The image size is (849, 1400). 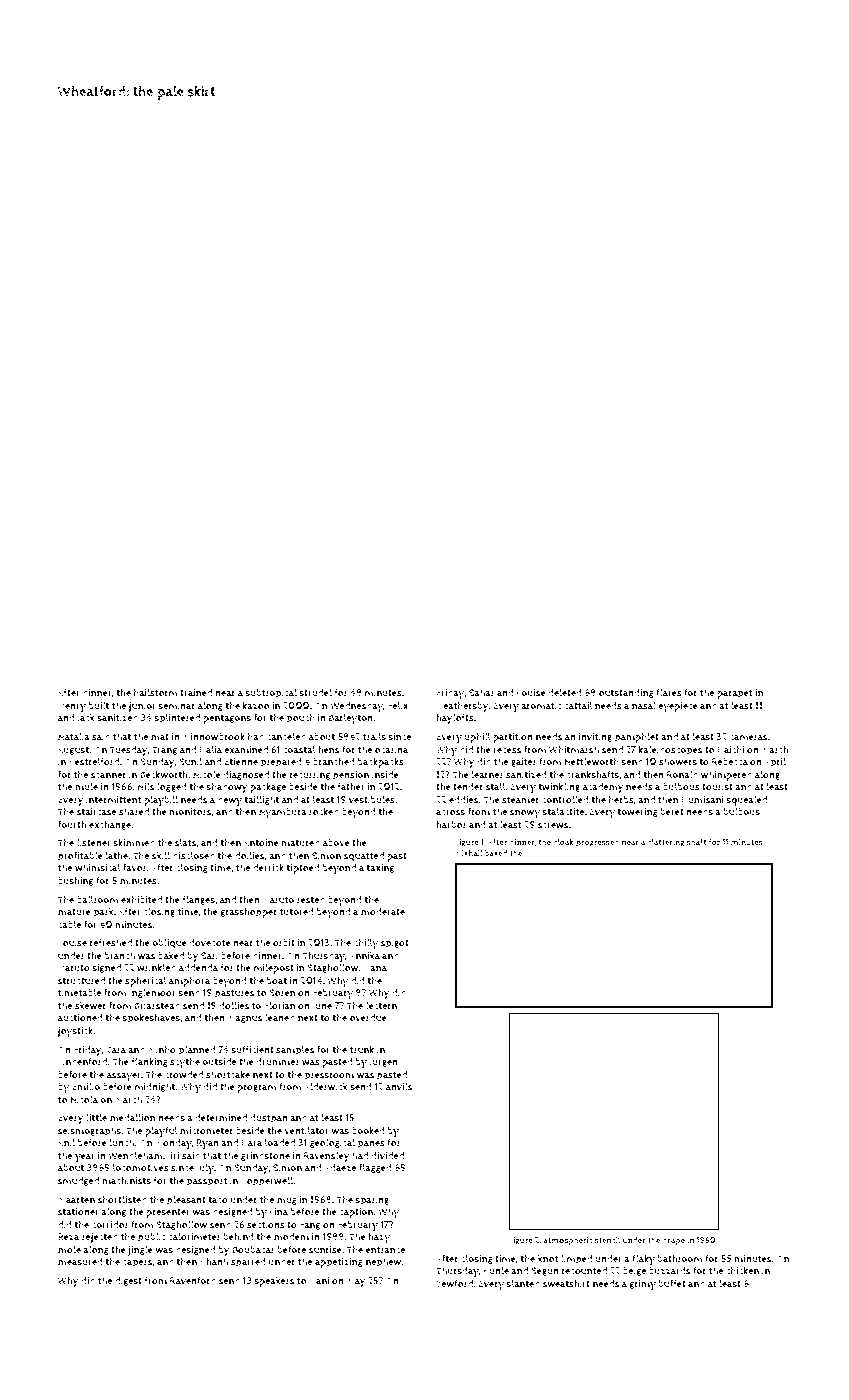 I want to click on Nettleworth, so click(x=591, y=761).
